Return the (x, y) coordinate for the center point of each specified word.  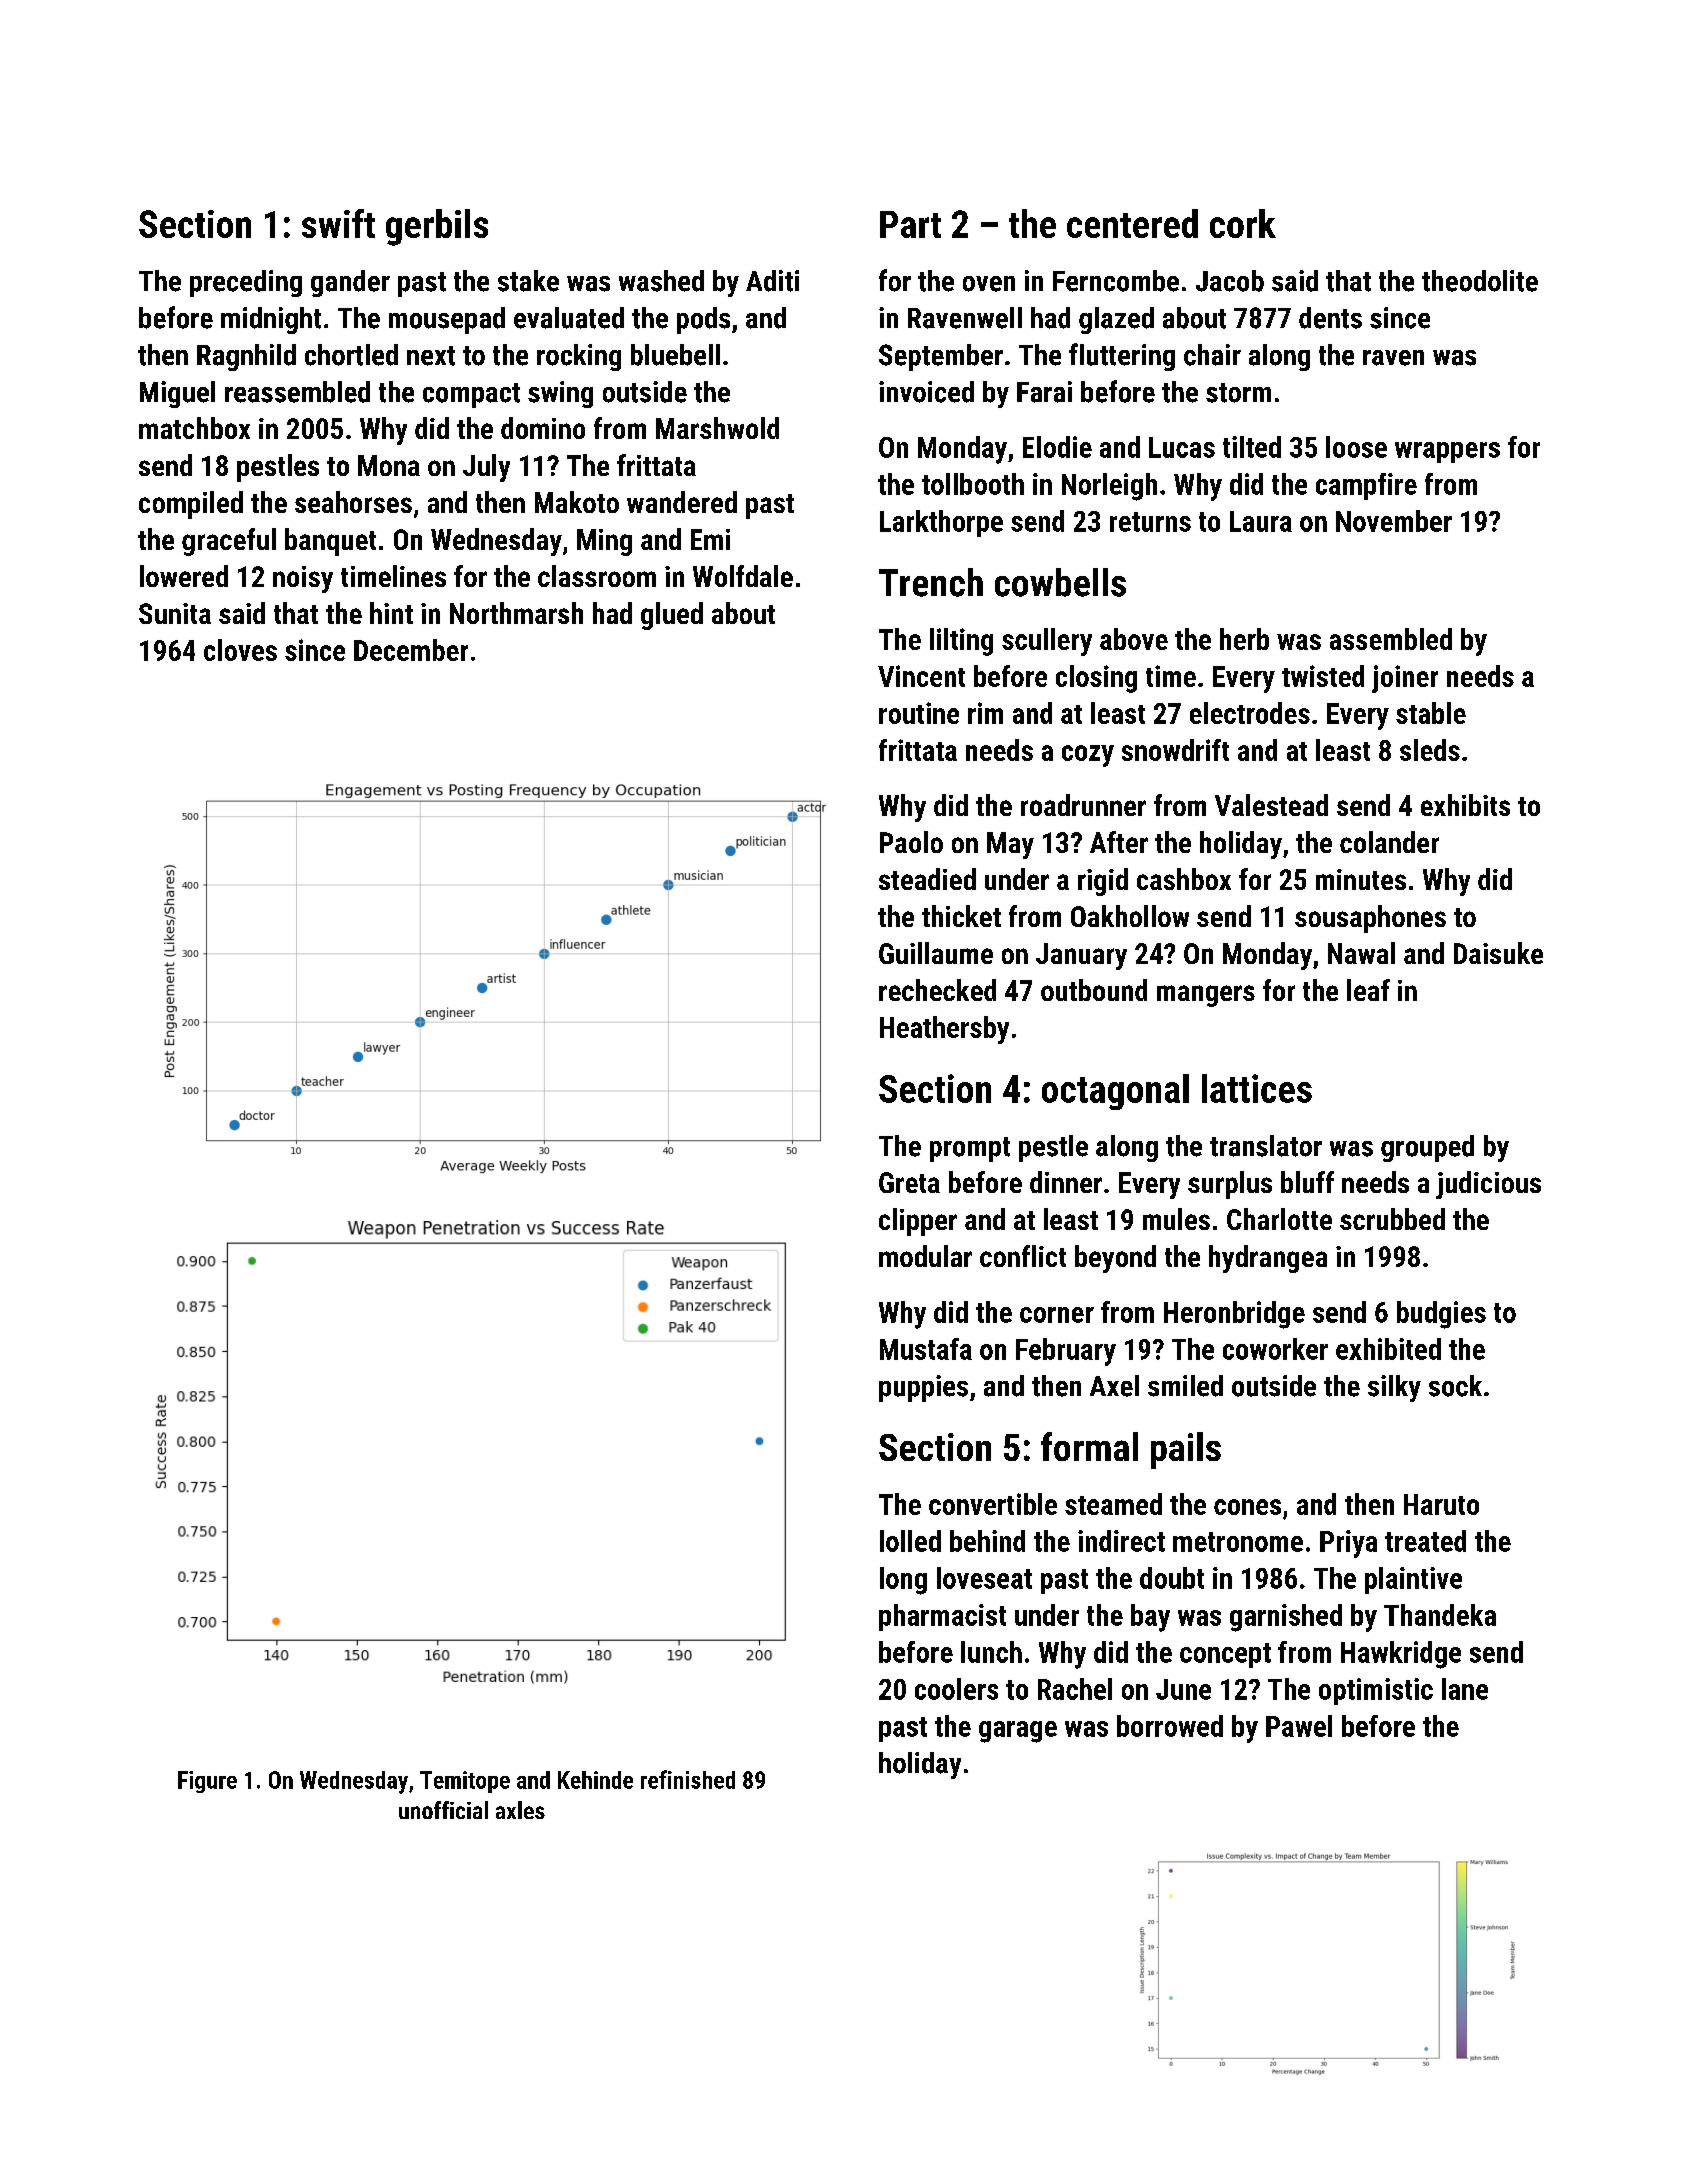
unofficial (443, 1810)
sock (1455, 1386)
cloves (240, 650)
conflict (1023, 1256)
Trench (931, 582)
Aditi (772, 281)
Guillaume (936, 953)
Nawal (1361, 953)
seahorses (353, 502)
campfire (1366, 486)
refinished (688, 1779)
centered (1132, 223)
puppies (923, 1388)
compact (471, 395)
